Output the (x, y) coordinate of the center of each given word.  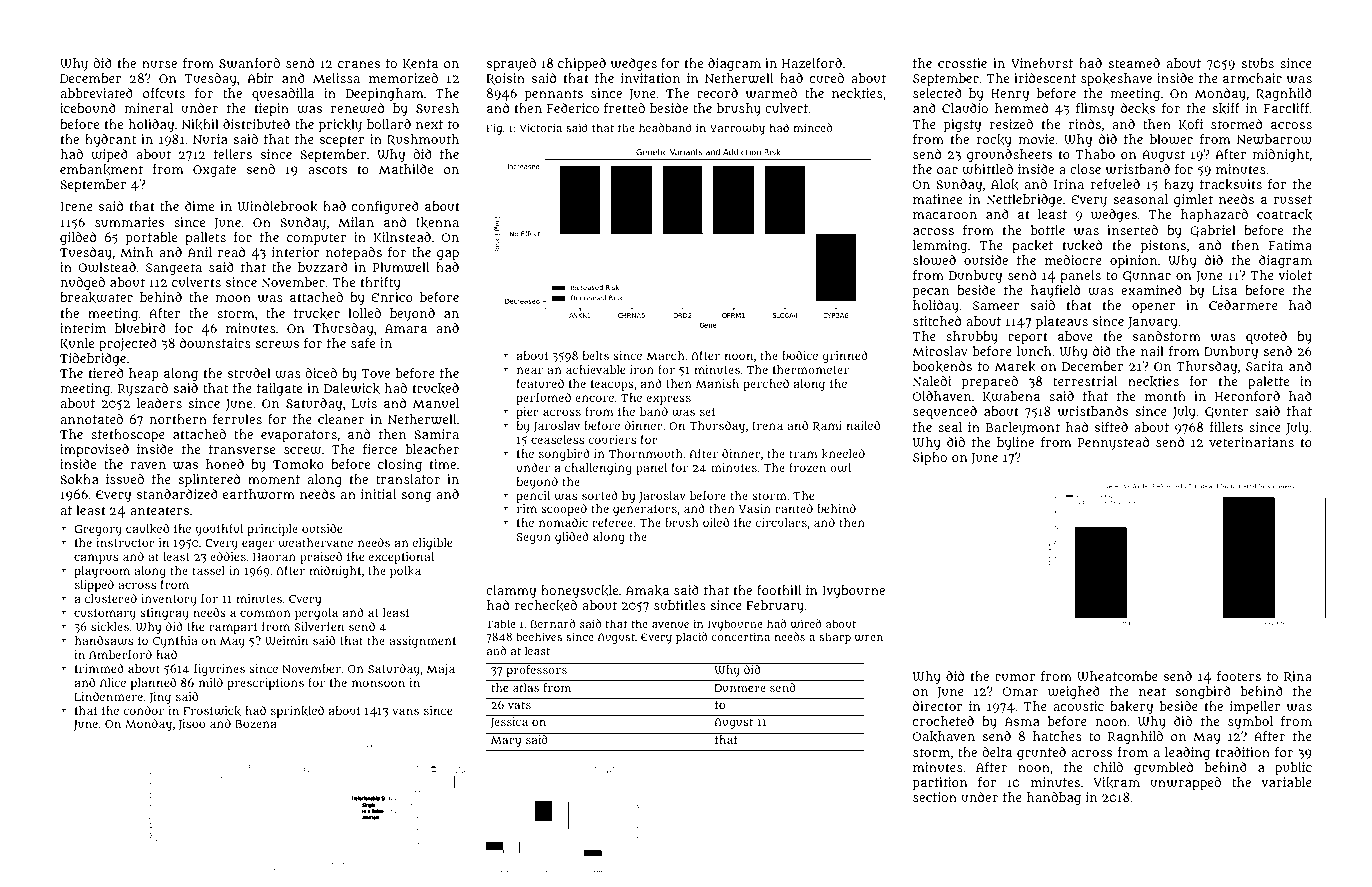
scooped (564, 510)
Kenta (420, 64)
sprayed (511, 64)
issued (125, 479)
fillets (1226, 427)
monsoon (378, 683)
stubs (1258, 63)
